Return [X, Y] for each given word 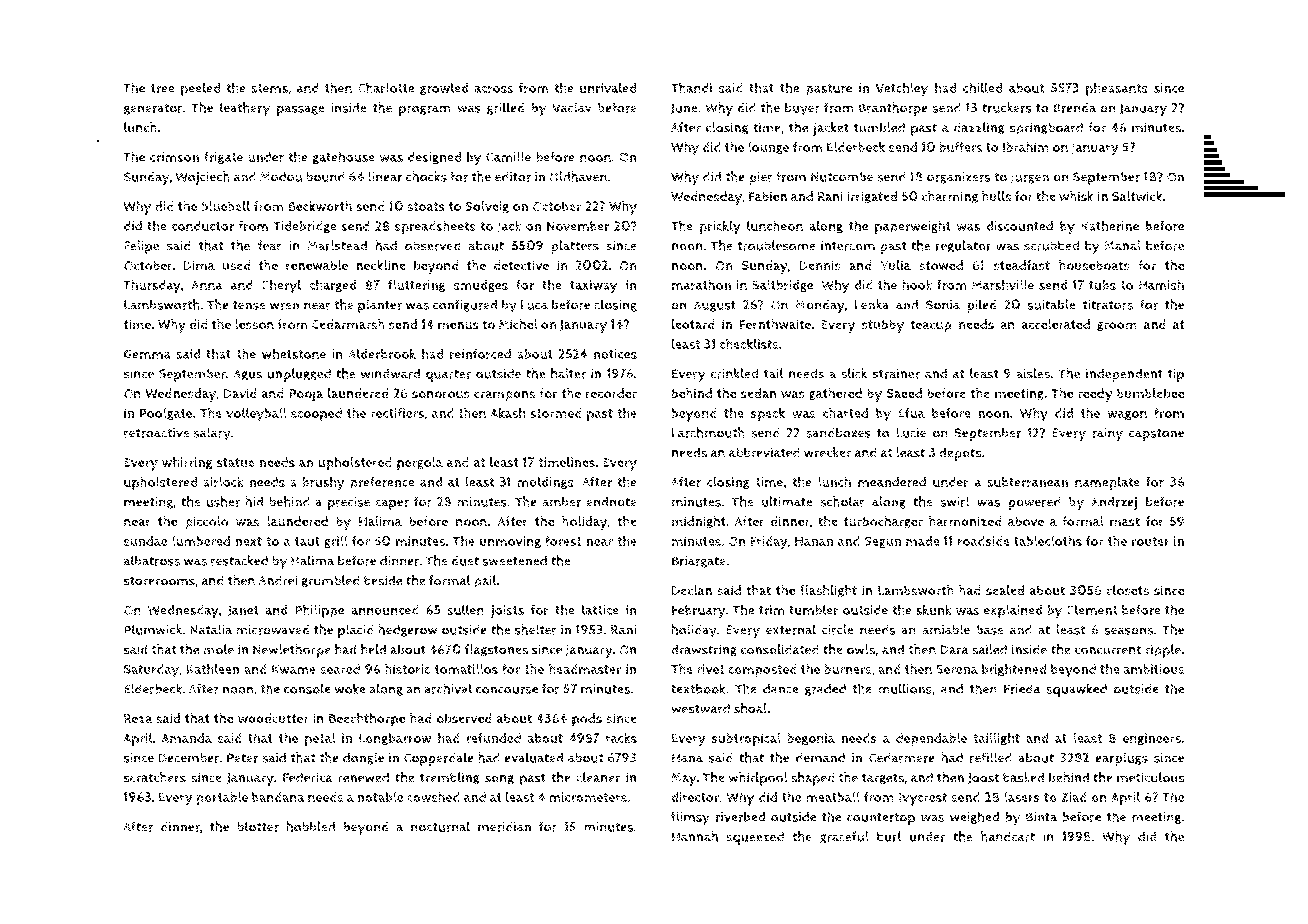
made [923, 541]
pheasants [1117, 89]
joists [507, 612]
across [494, 89]
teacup [931, 326]
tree [163, 88]
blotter [258, 826]
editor [513, 176]
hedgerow [408, 630]
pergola [420, 464]
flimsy [690, 818]
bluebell [225, 206]
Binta [1041, 817]
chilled [982, 87]
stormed [556, 413]
